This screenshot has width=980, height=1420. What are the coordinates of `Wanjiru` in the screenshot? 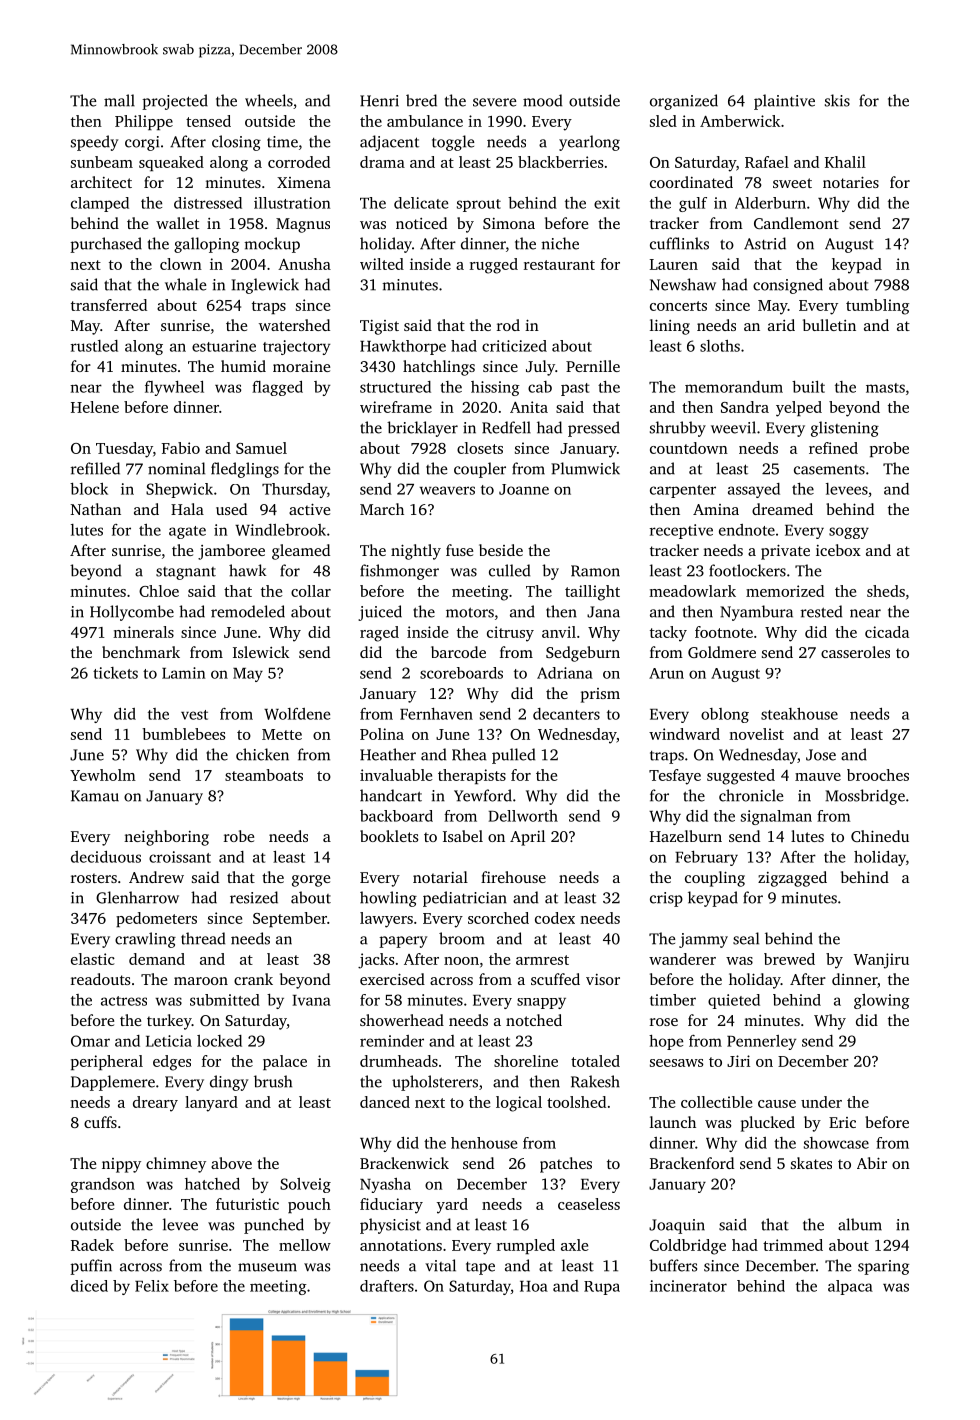 It's located at (881, 961).
